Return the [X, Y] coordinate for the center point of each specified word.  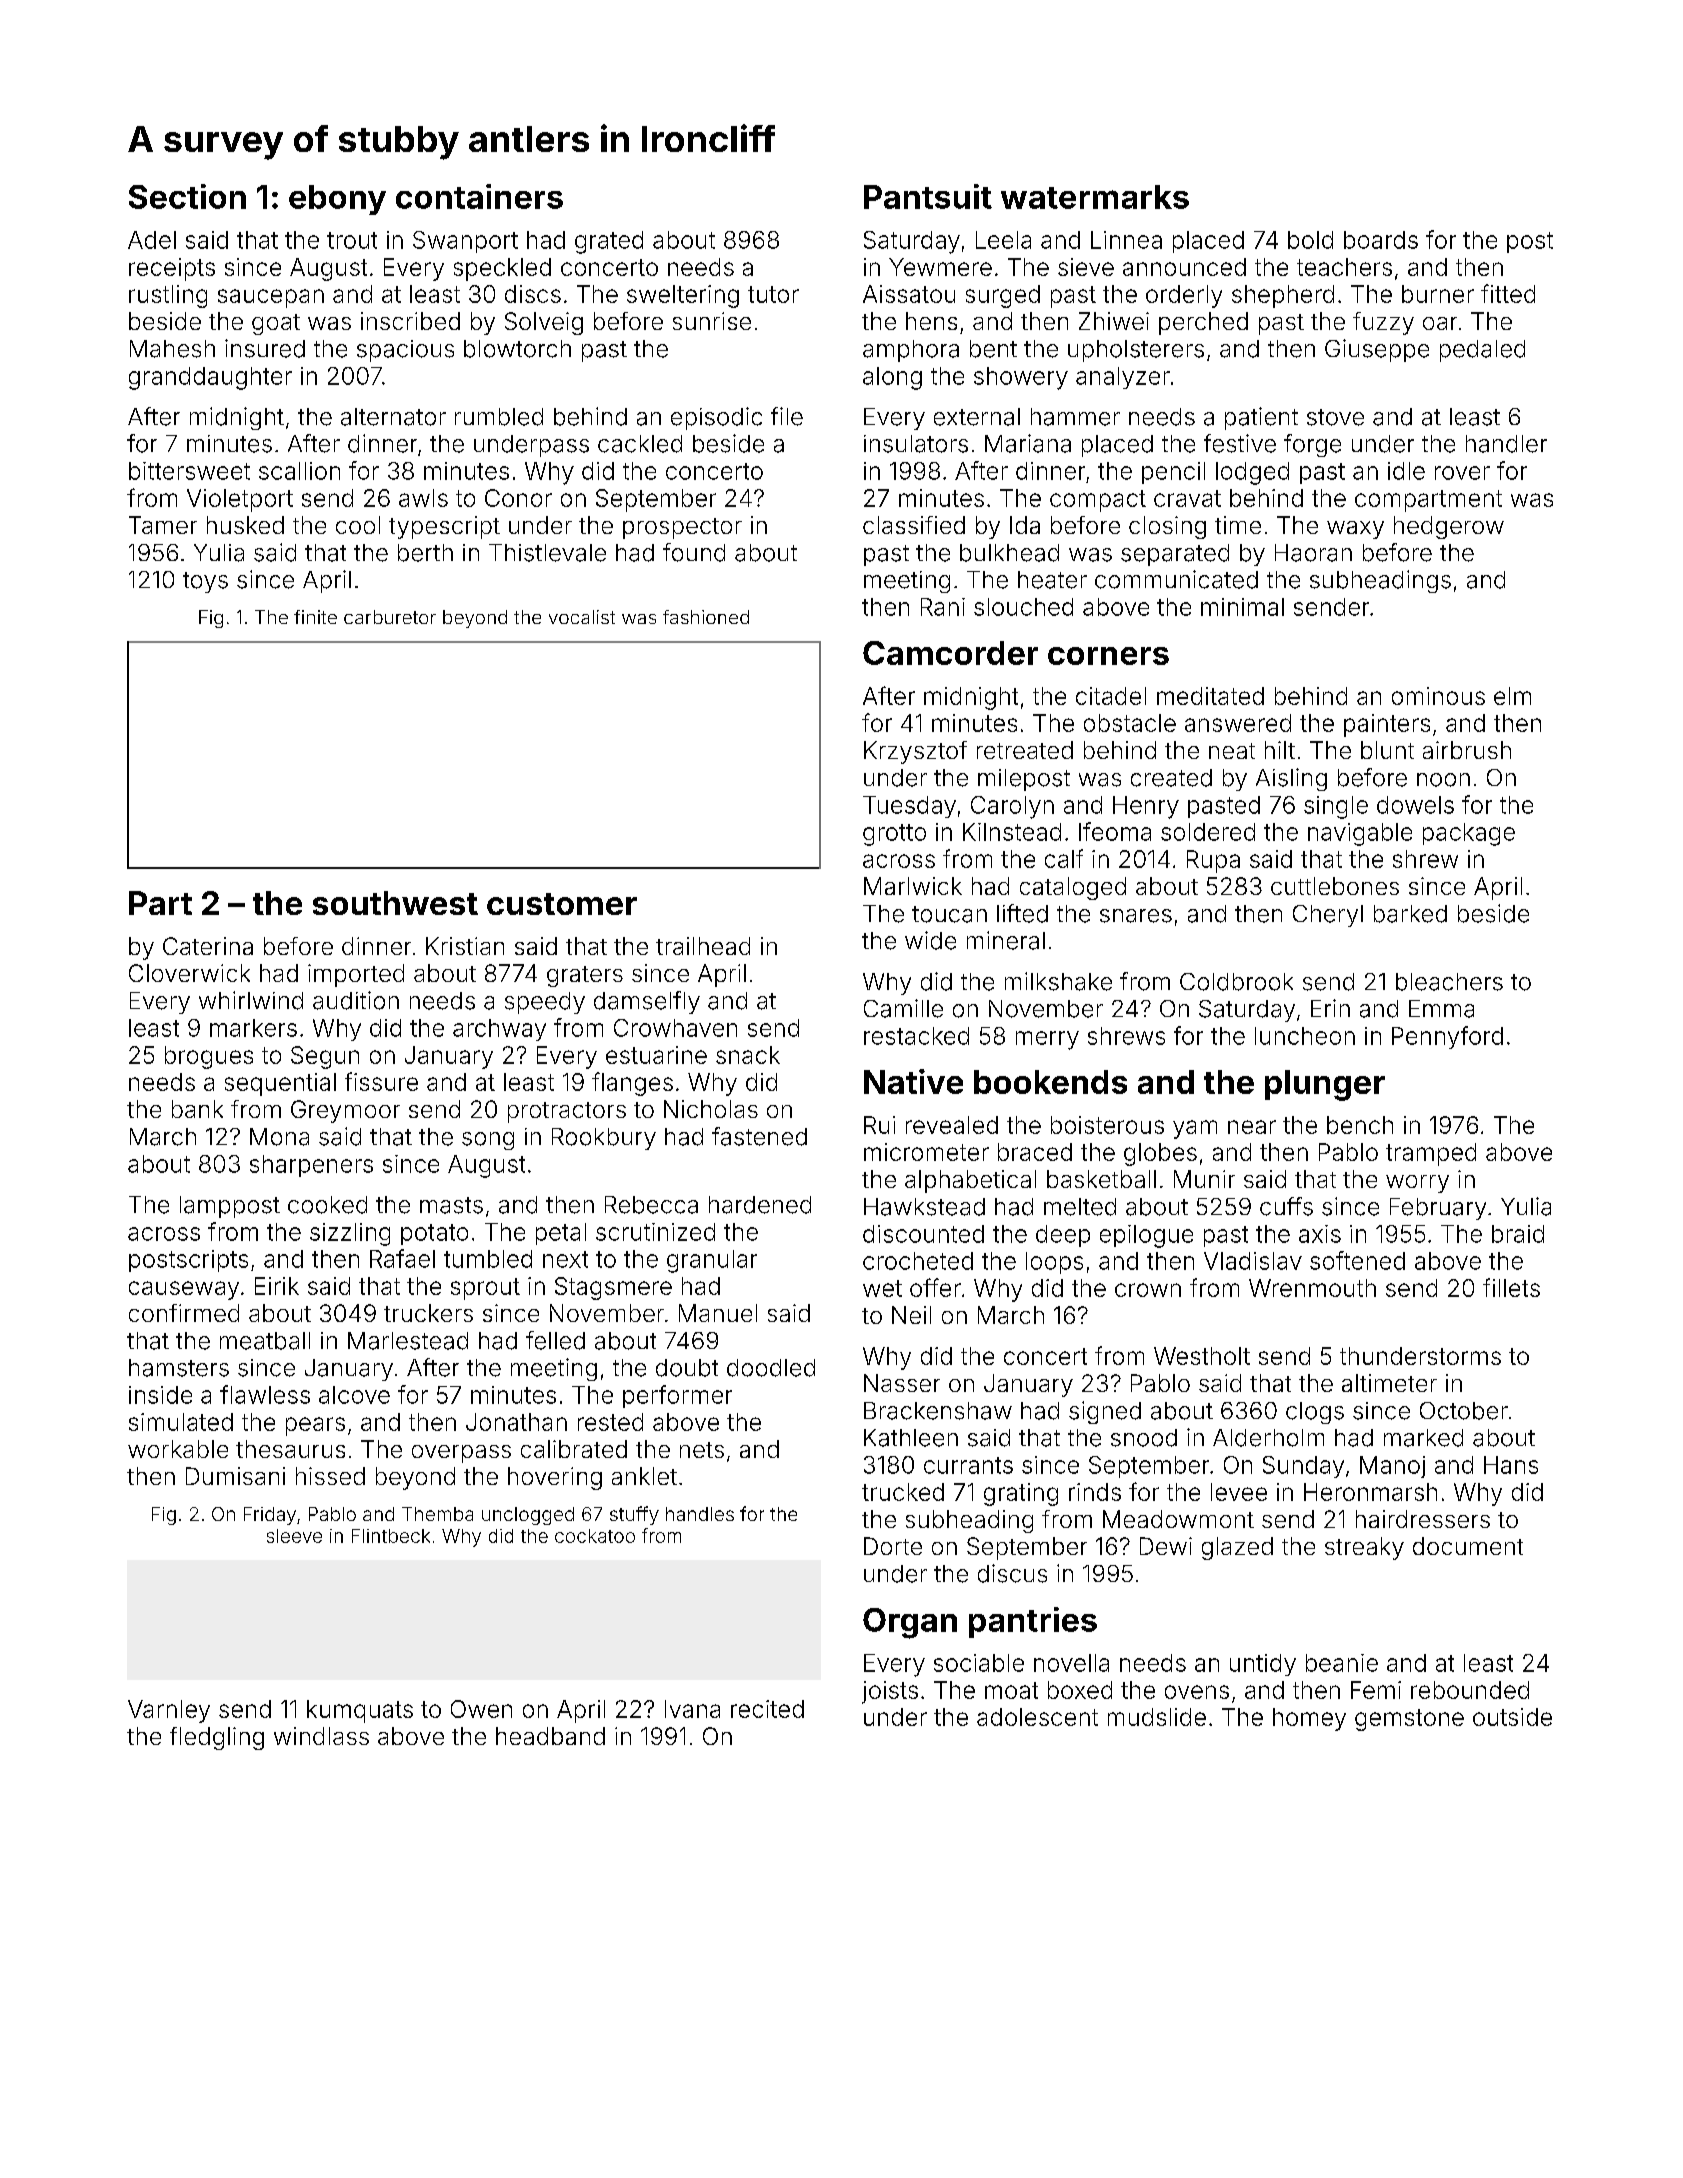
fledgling [217, 1738]
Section [187, 196]
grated [609, 242]
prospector [682, 528]
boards [1381, 240]
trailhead [703, 946]
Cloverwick [189, 973]
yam [1195, 1129]
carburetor [390, 617]
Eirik [277, 1286]
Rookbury [604, 1139]
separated [1175, 555]
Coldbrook [1236, 982]
